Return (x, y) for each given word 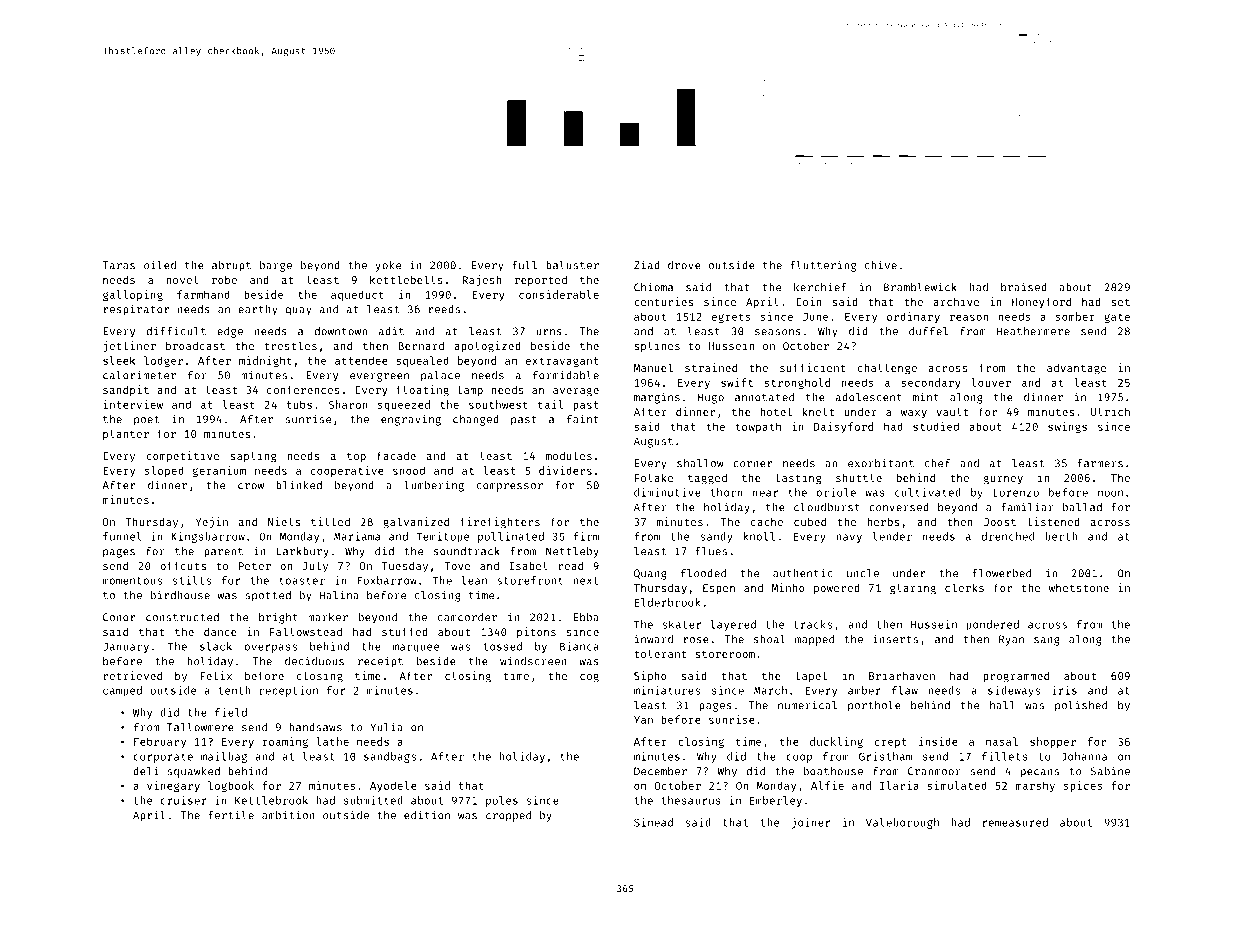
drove (684, 265)
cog (589, 678)
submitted (373, 800)
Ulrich (1110, 411)
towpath (758, 427)
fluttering (823, 266)
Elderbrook (668, 602)
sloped (164, 471)
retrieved (132, 675)
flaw (905, 690)
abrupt (231, 266)
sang (1047, 641)
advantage (1076, 369)
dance (220, 631)
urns (549, 332)
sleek (119, 360)
